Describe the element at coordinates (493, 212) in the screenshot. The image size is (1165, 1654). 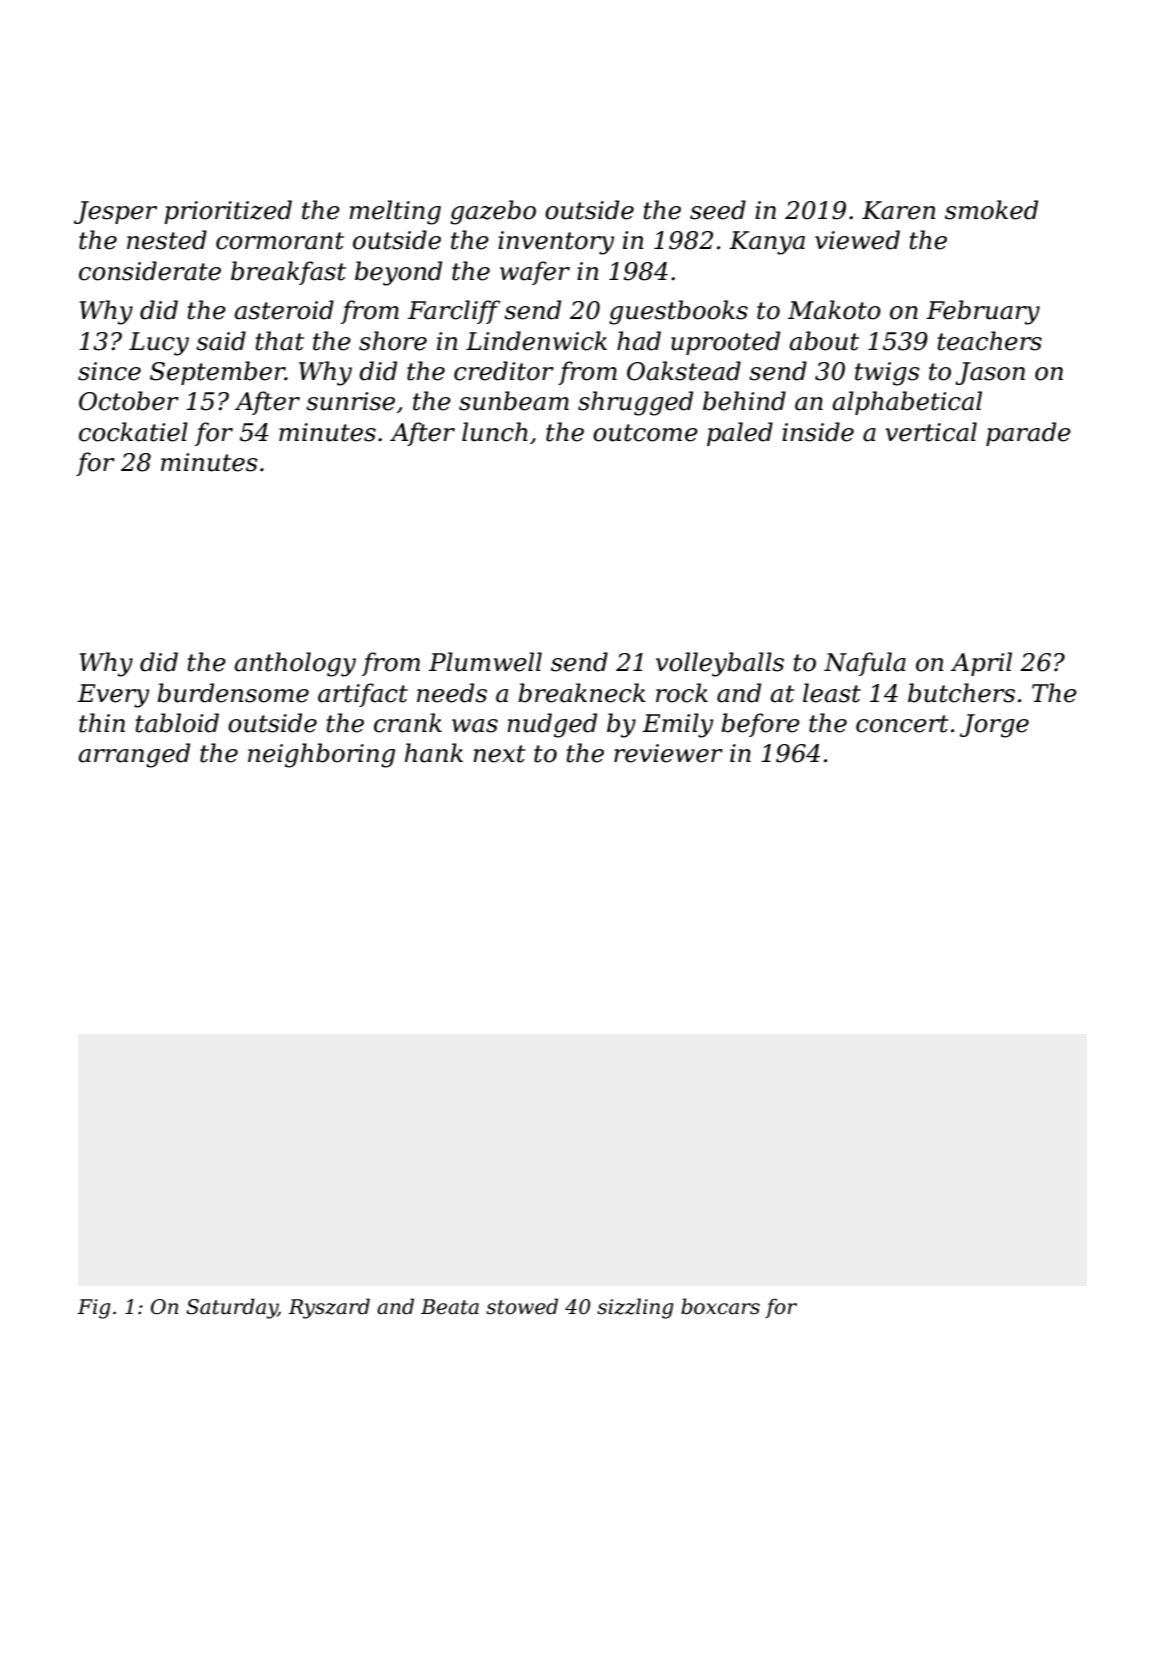
I see `gazebo` at that location.
